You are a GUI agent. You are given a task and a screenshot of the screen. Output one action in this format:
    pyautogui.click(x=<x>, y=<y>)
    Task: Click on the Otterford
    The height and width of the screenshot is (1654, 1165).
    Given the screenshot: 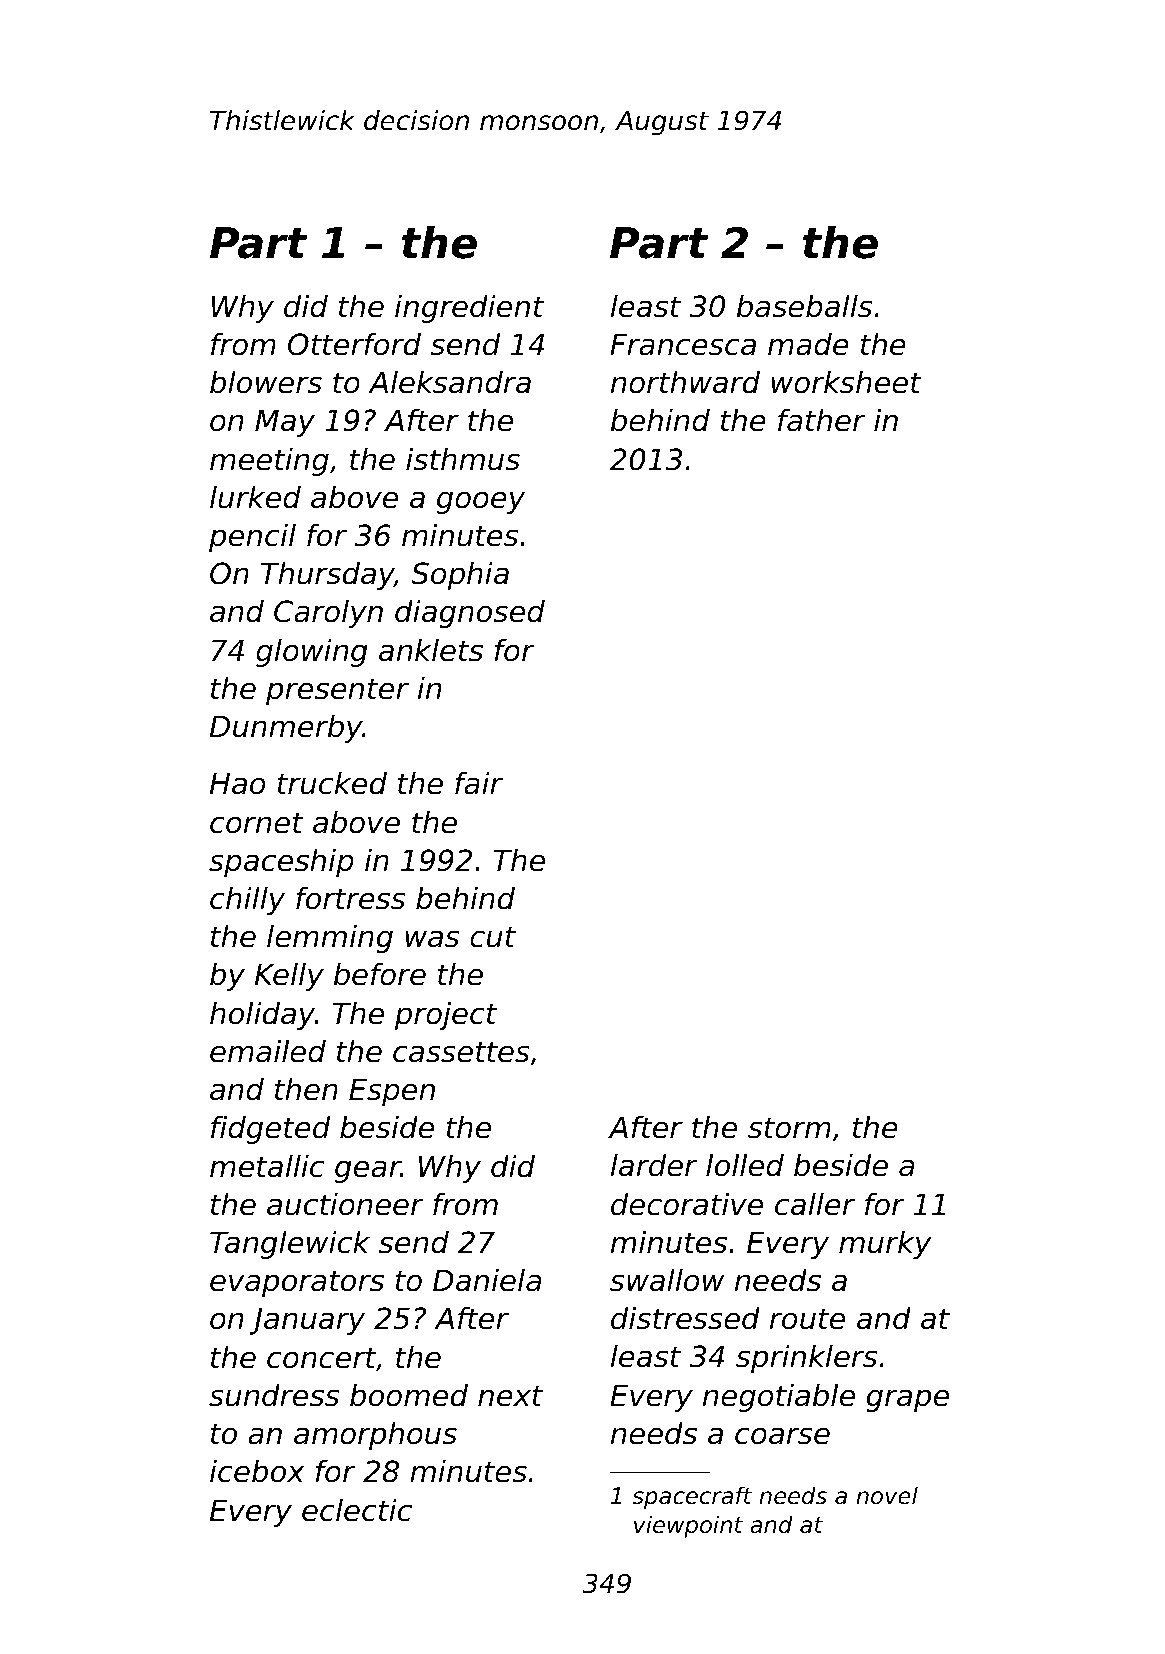 What is the action you would take?
    pyautogui.click(x=354, y=344)
